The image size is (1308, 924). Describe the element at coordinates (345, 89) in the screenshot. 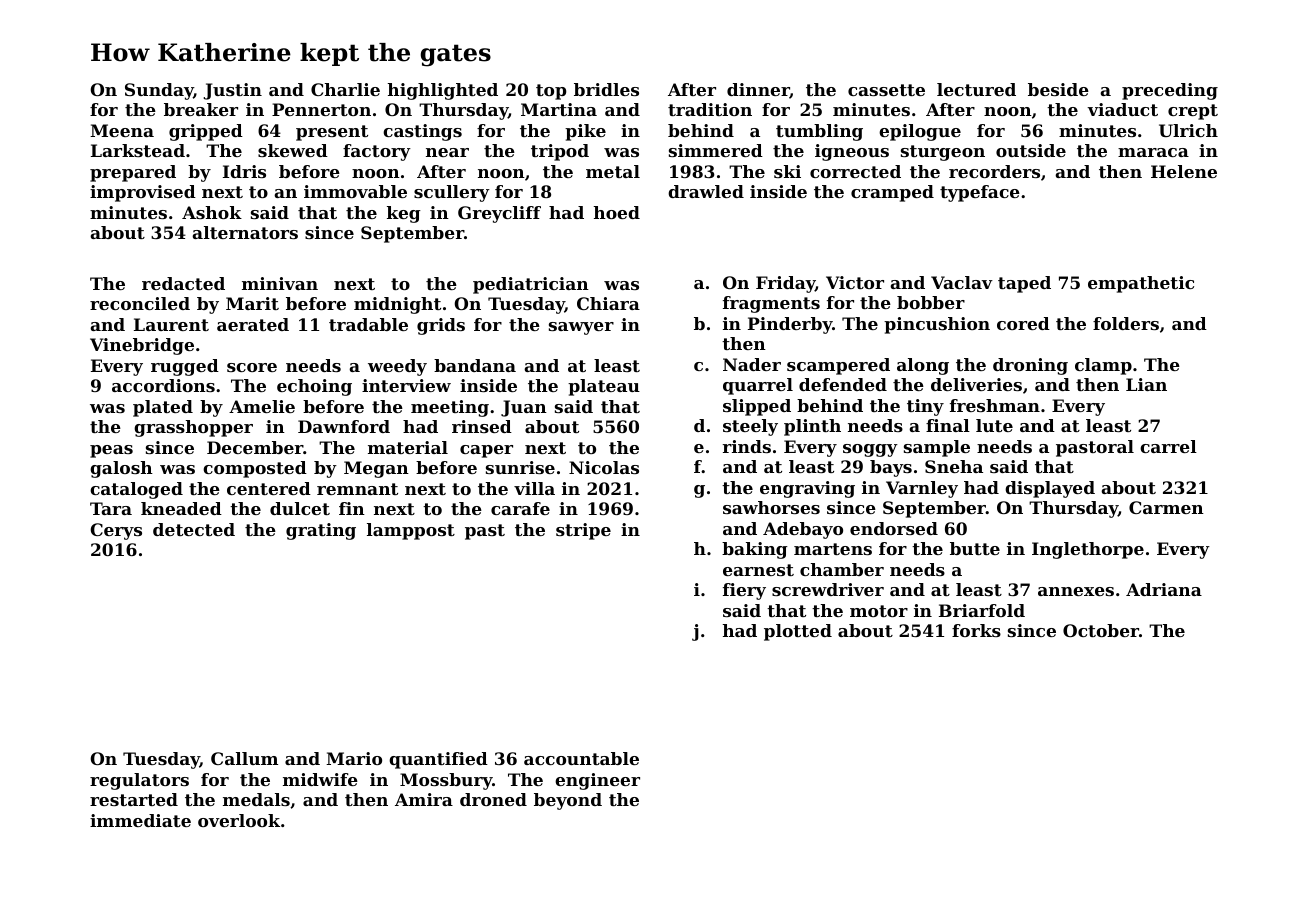

I see `Charlie` at that location.
